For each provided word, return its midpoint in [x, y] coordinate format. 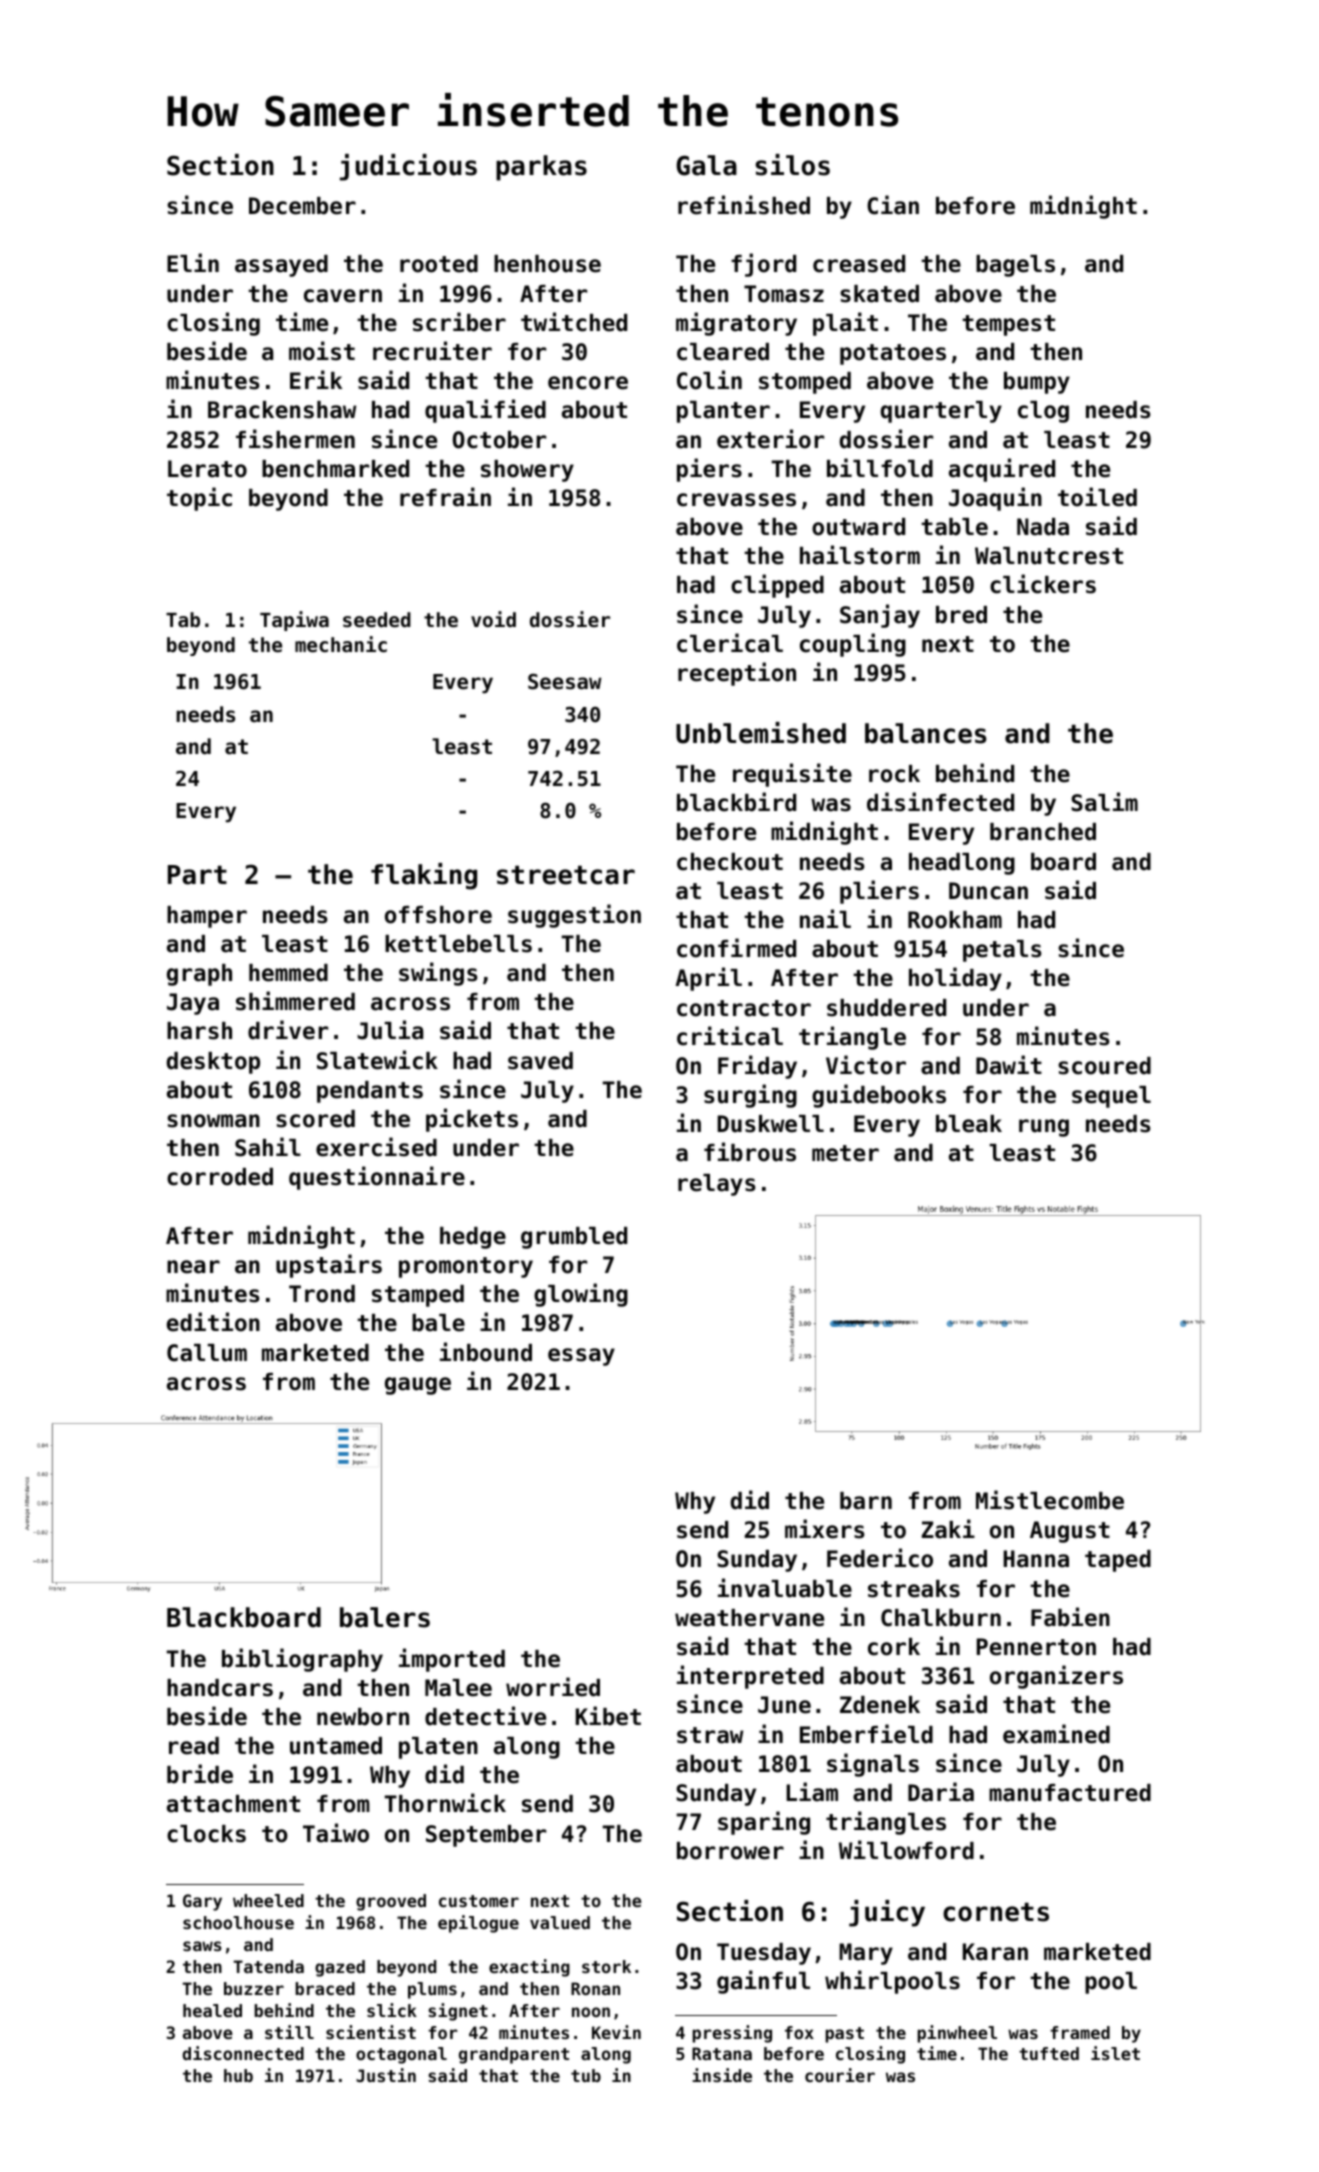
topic [199, 499]
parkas [541, 168]
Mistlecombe [1050, 1500]
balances [926, 733]
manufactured [1070, 1793]
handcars [220, 1688]
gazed [340, 1968]
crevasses [736, 500]
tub [586, 2075]
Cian [893, 205]
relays [717, 1185]
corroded [220, 1177]
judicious [408, 167]
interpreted [750, 1677]
